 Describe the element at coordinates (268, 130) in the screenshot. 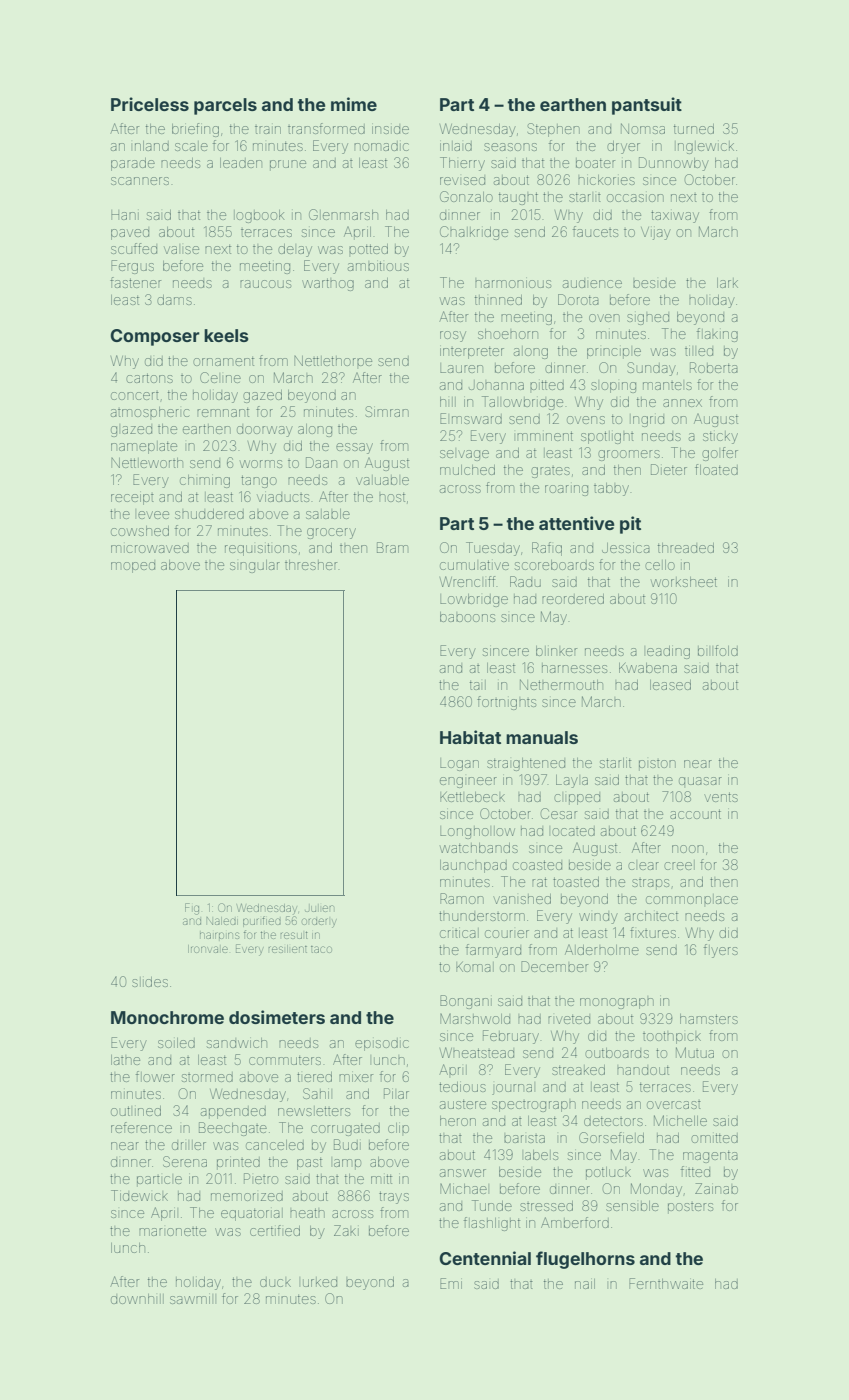

I see `train` at that location.
